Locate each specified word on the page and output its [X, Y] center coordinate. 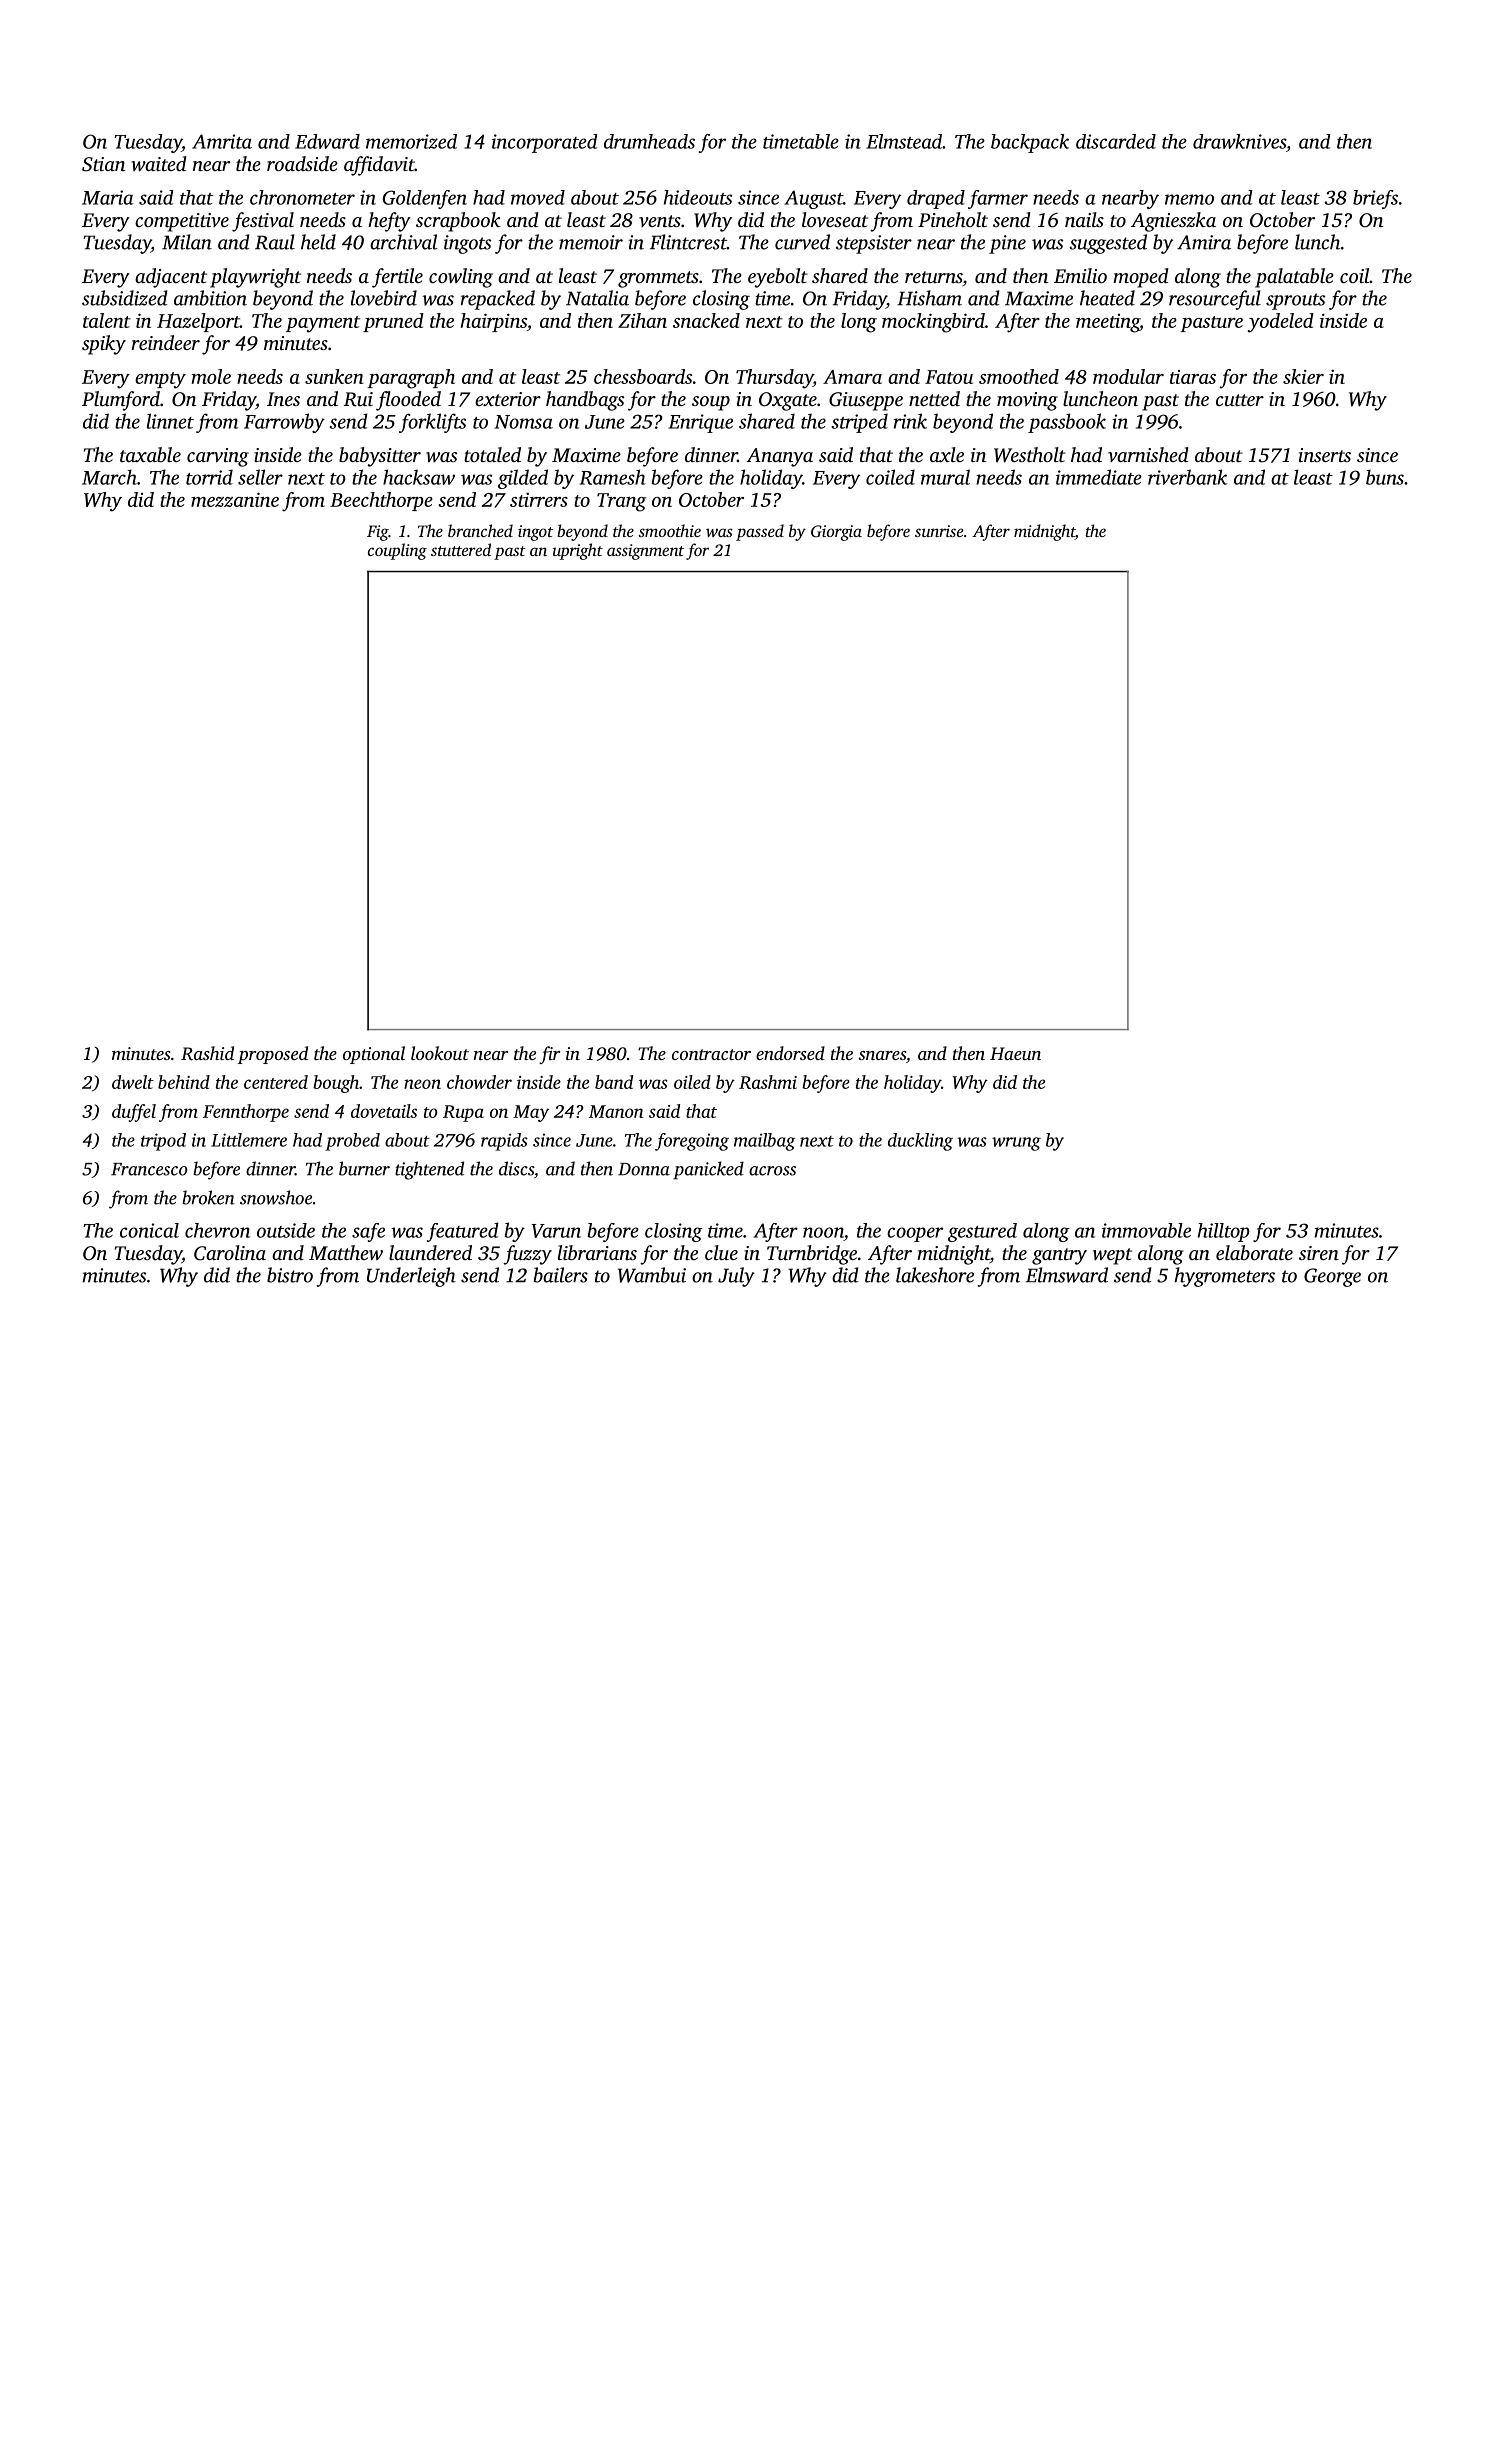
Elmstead [904, 141]
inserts [1325, 455]
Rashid [207, 1053]
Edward [327, 141]
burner [364, 1168]
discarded [1116, 141]
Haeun [1015, 1053]
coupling [397, 551]
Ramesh [612, 477]
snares [882, 1055]
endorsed [790, 1053]
